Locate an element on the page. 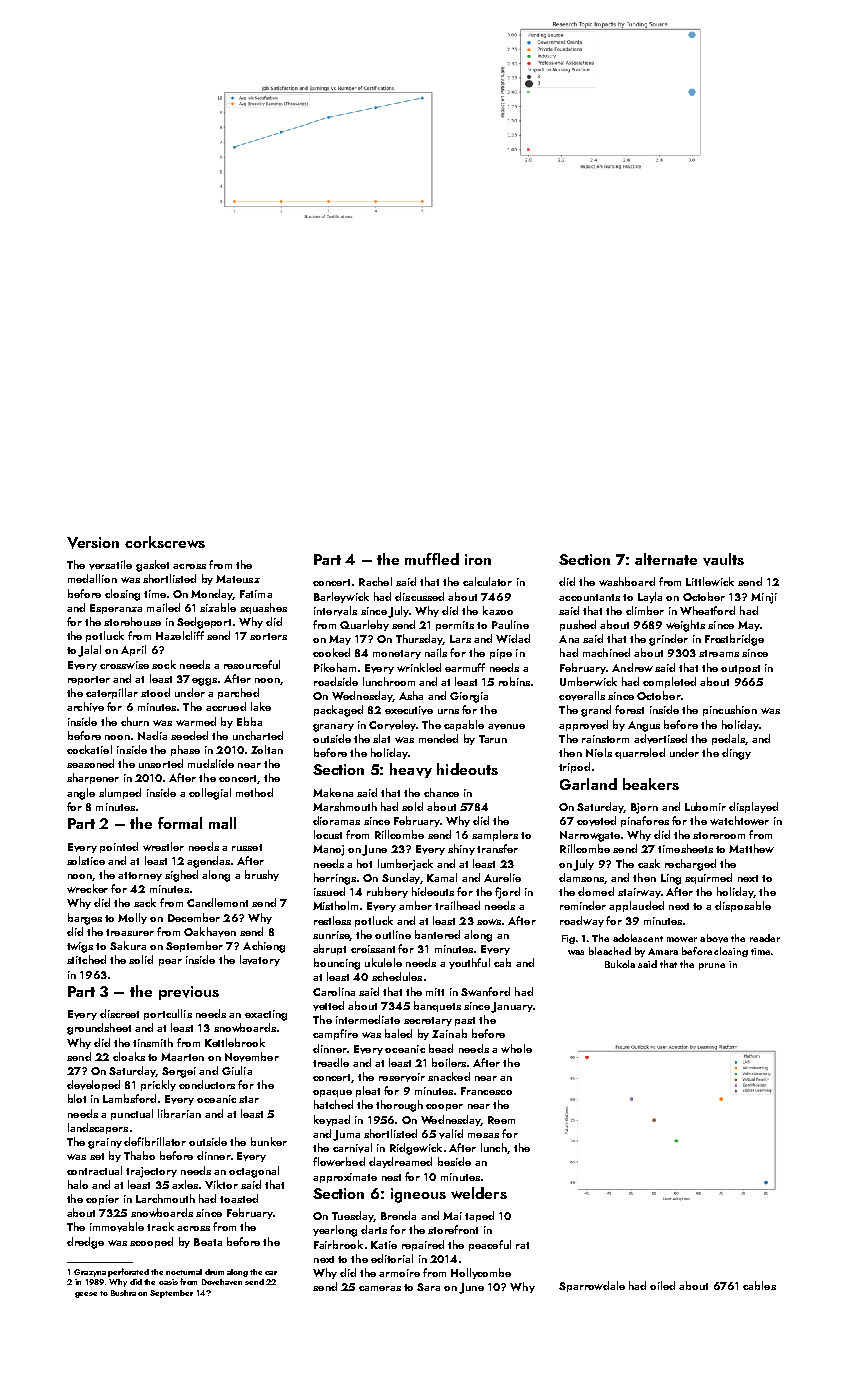 The image size is (849, 1400). alternate is located at coordinates (666, 559).
